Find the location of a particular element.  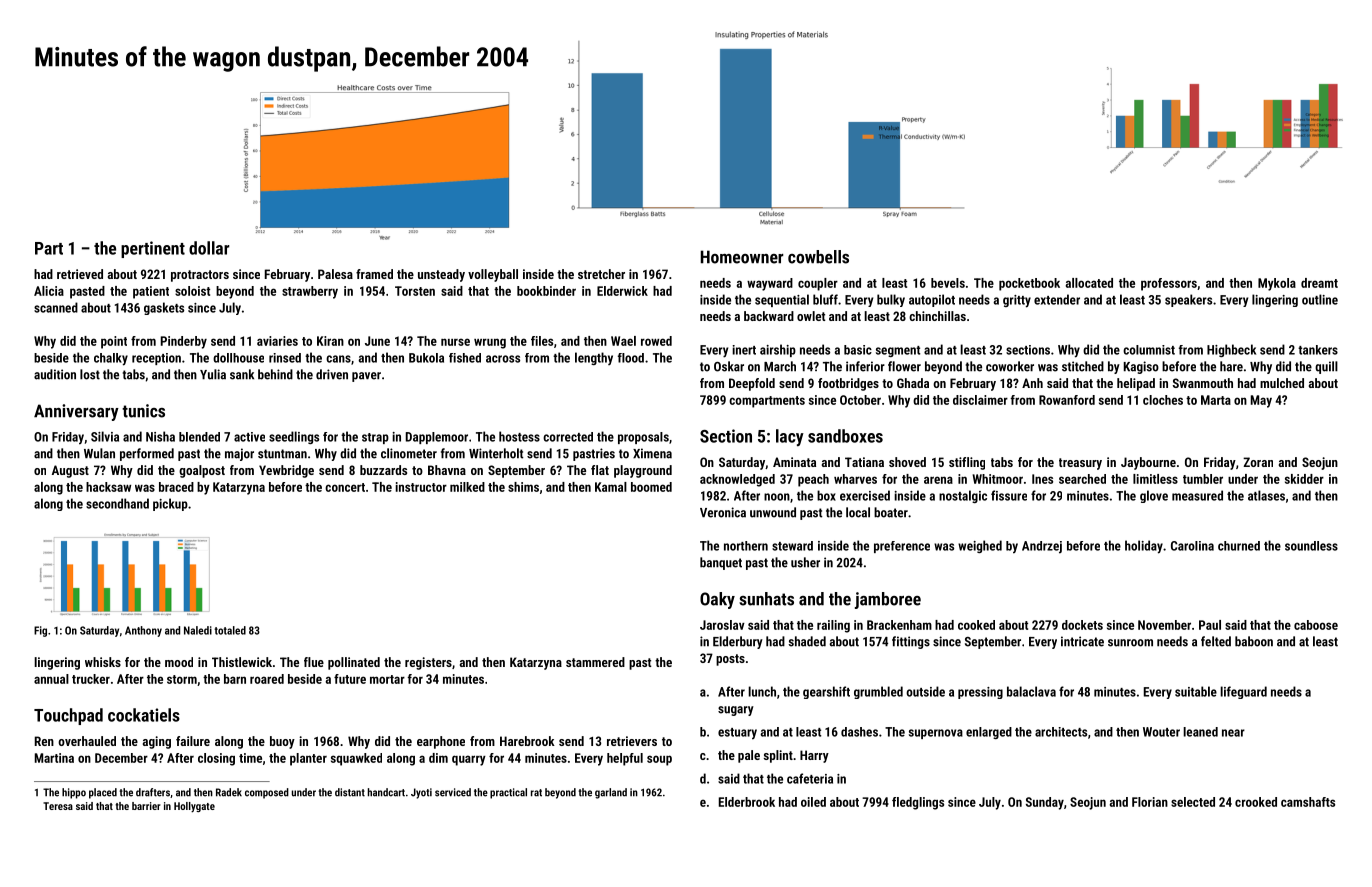

Hollygate is located at coordinates (194, 807).
